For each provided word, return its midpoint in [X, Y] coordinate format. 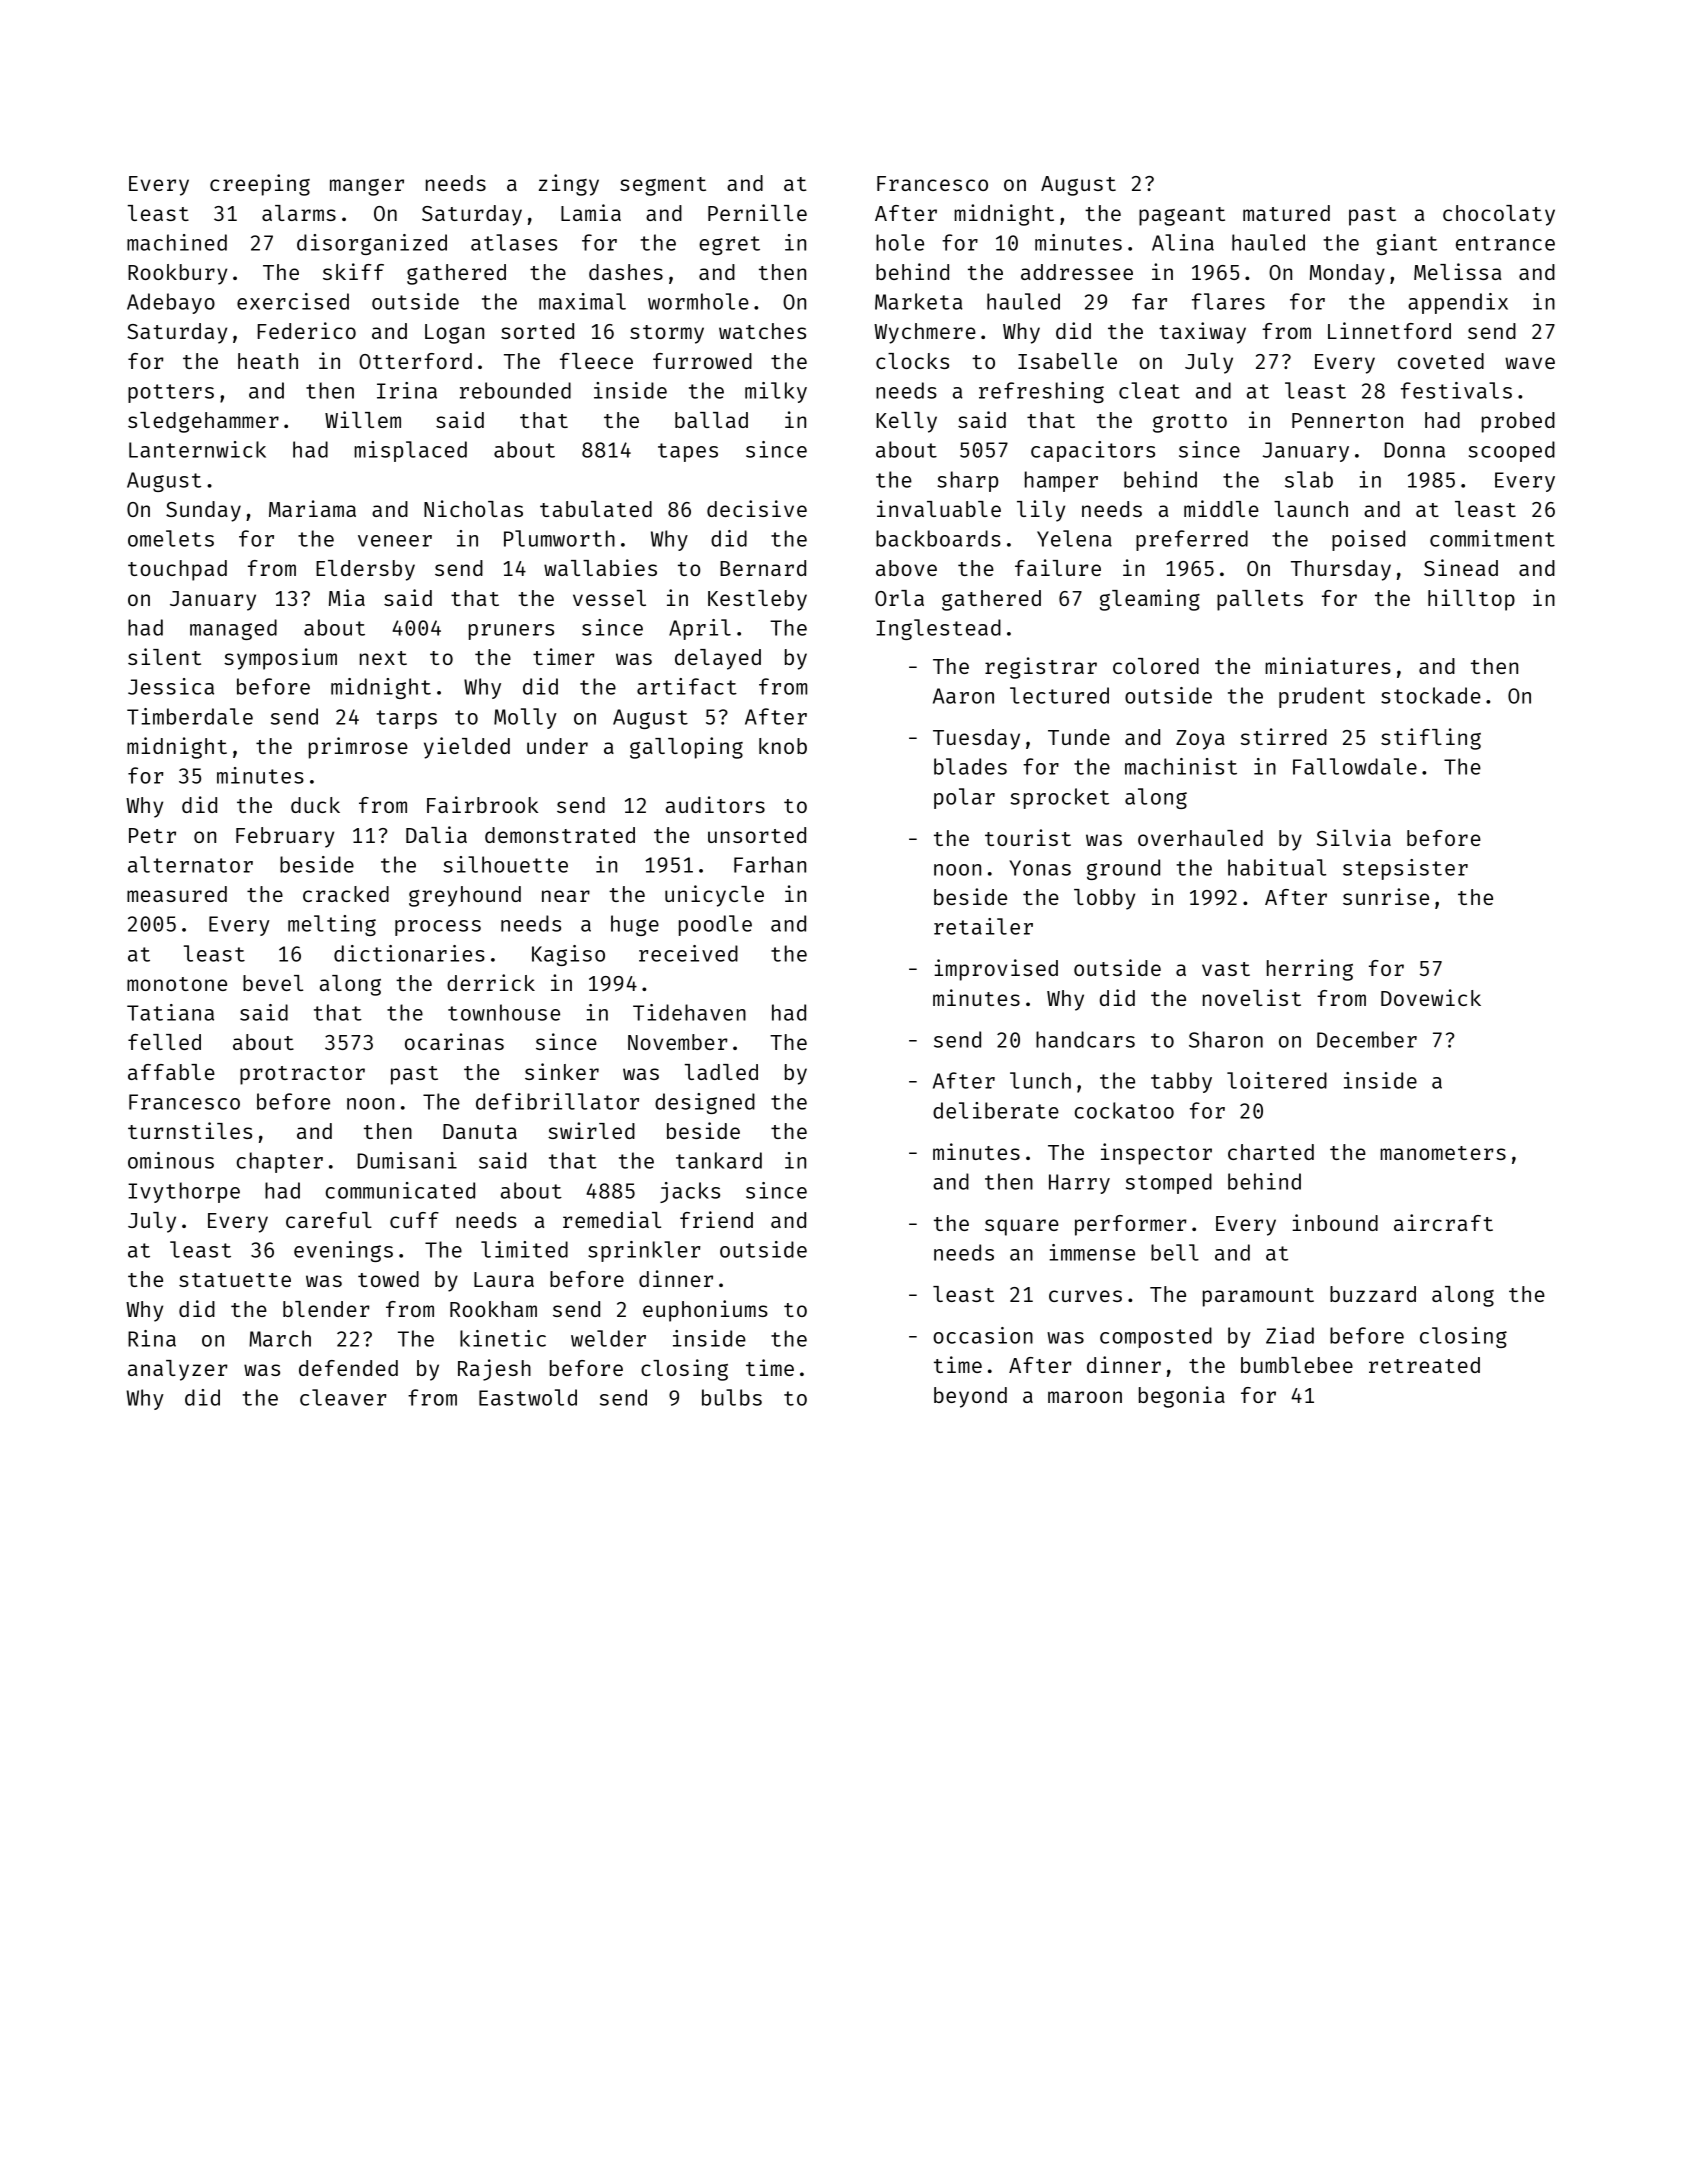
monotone [177, 984]
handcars [1085, 1039]
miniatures [1328, 665]
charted [1271, 1152]
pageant [1182, 216]
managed [233, 629]
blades [970, 766]
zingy [569, 185]
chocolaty [1499, 215]
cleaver [343, 1397]
